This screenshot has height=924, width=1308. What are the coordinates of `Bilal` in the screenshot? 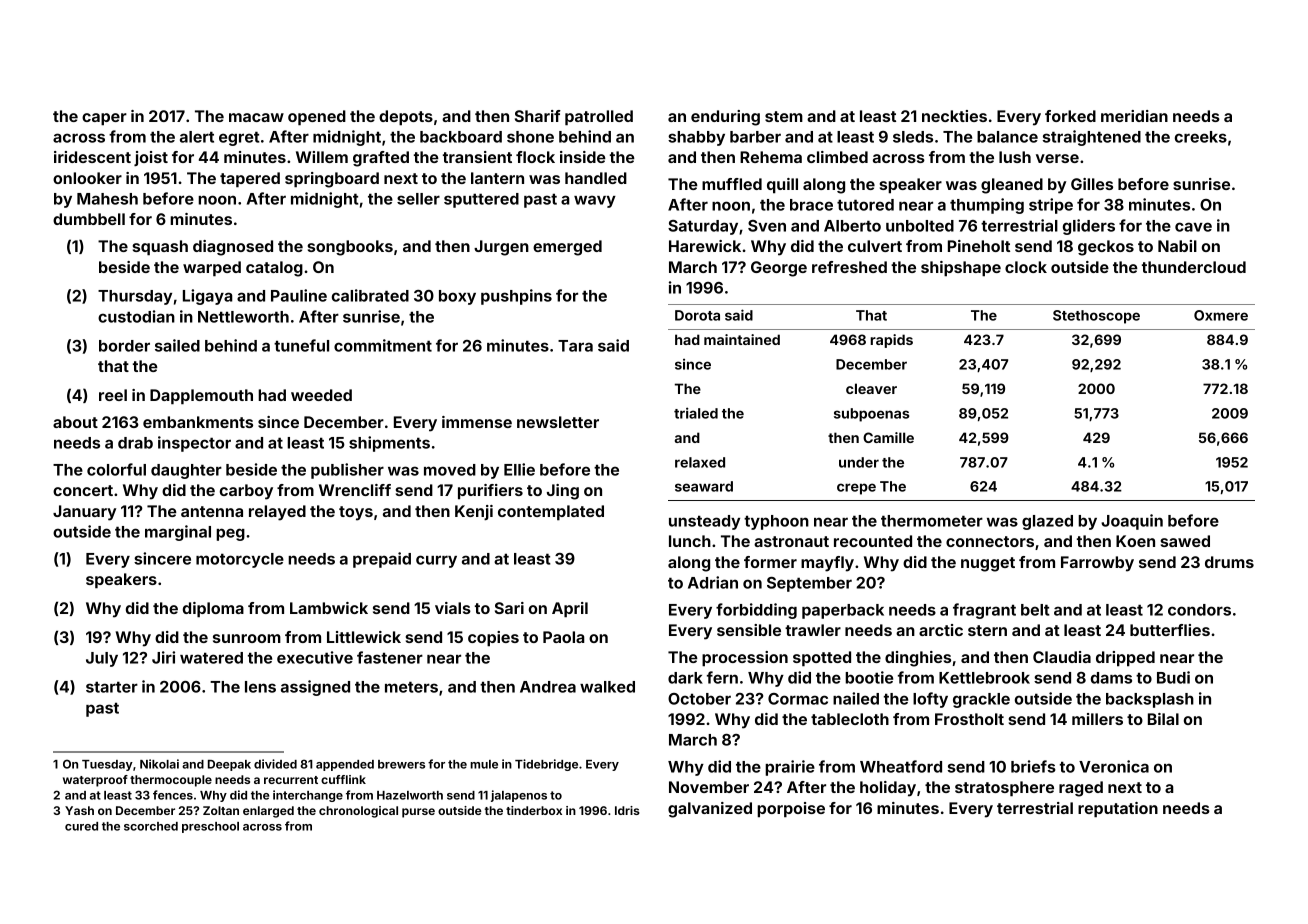 It's located at (1163, 719).
